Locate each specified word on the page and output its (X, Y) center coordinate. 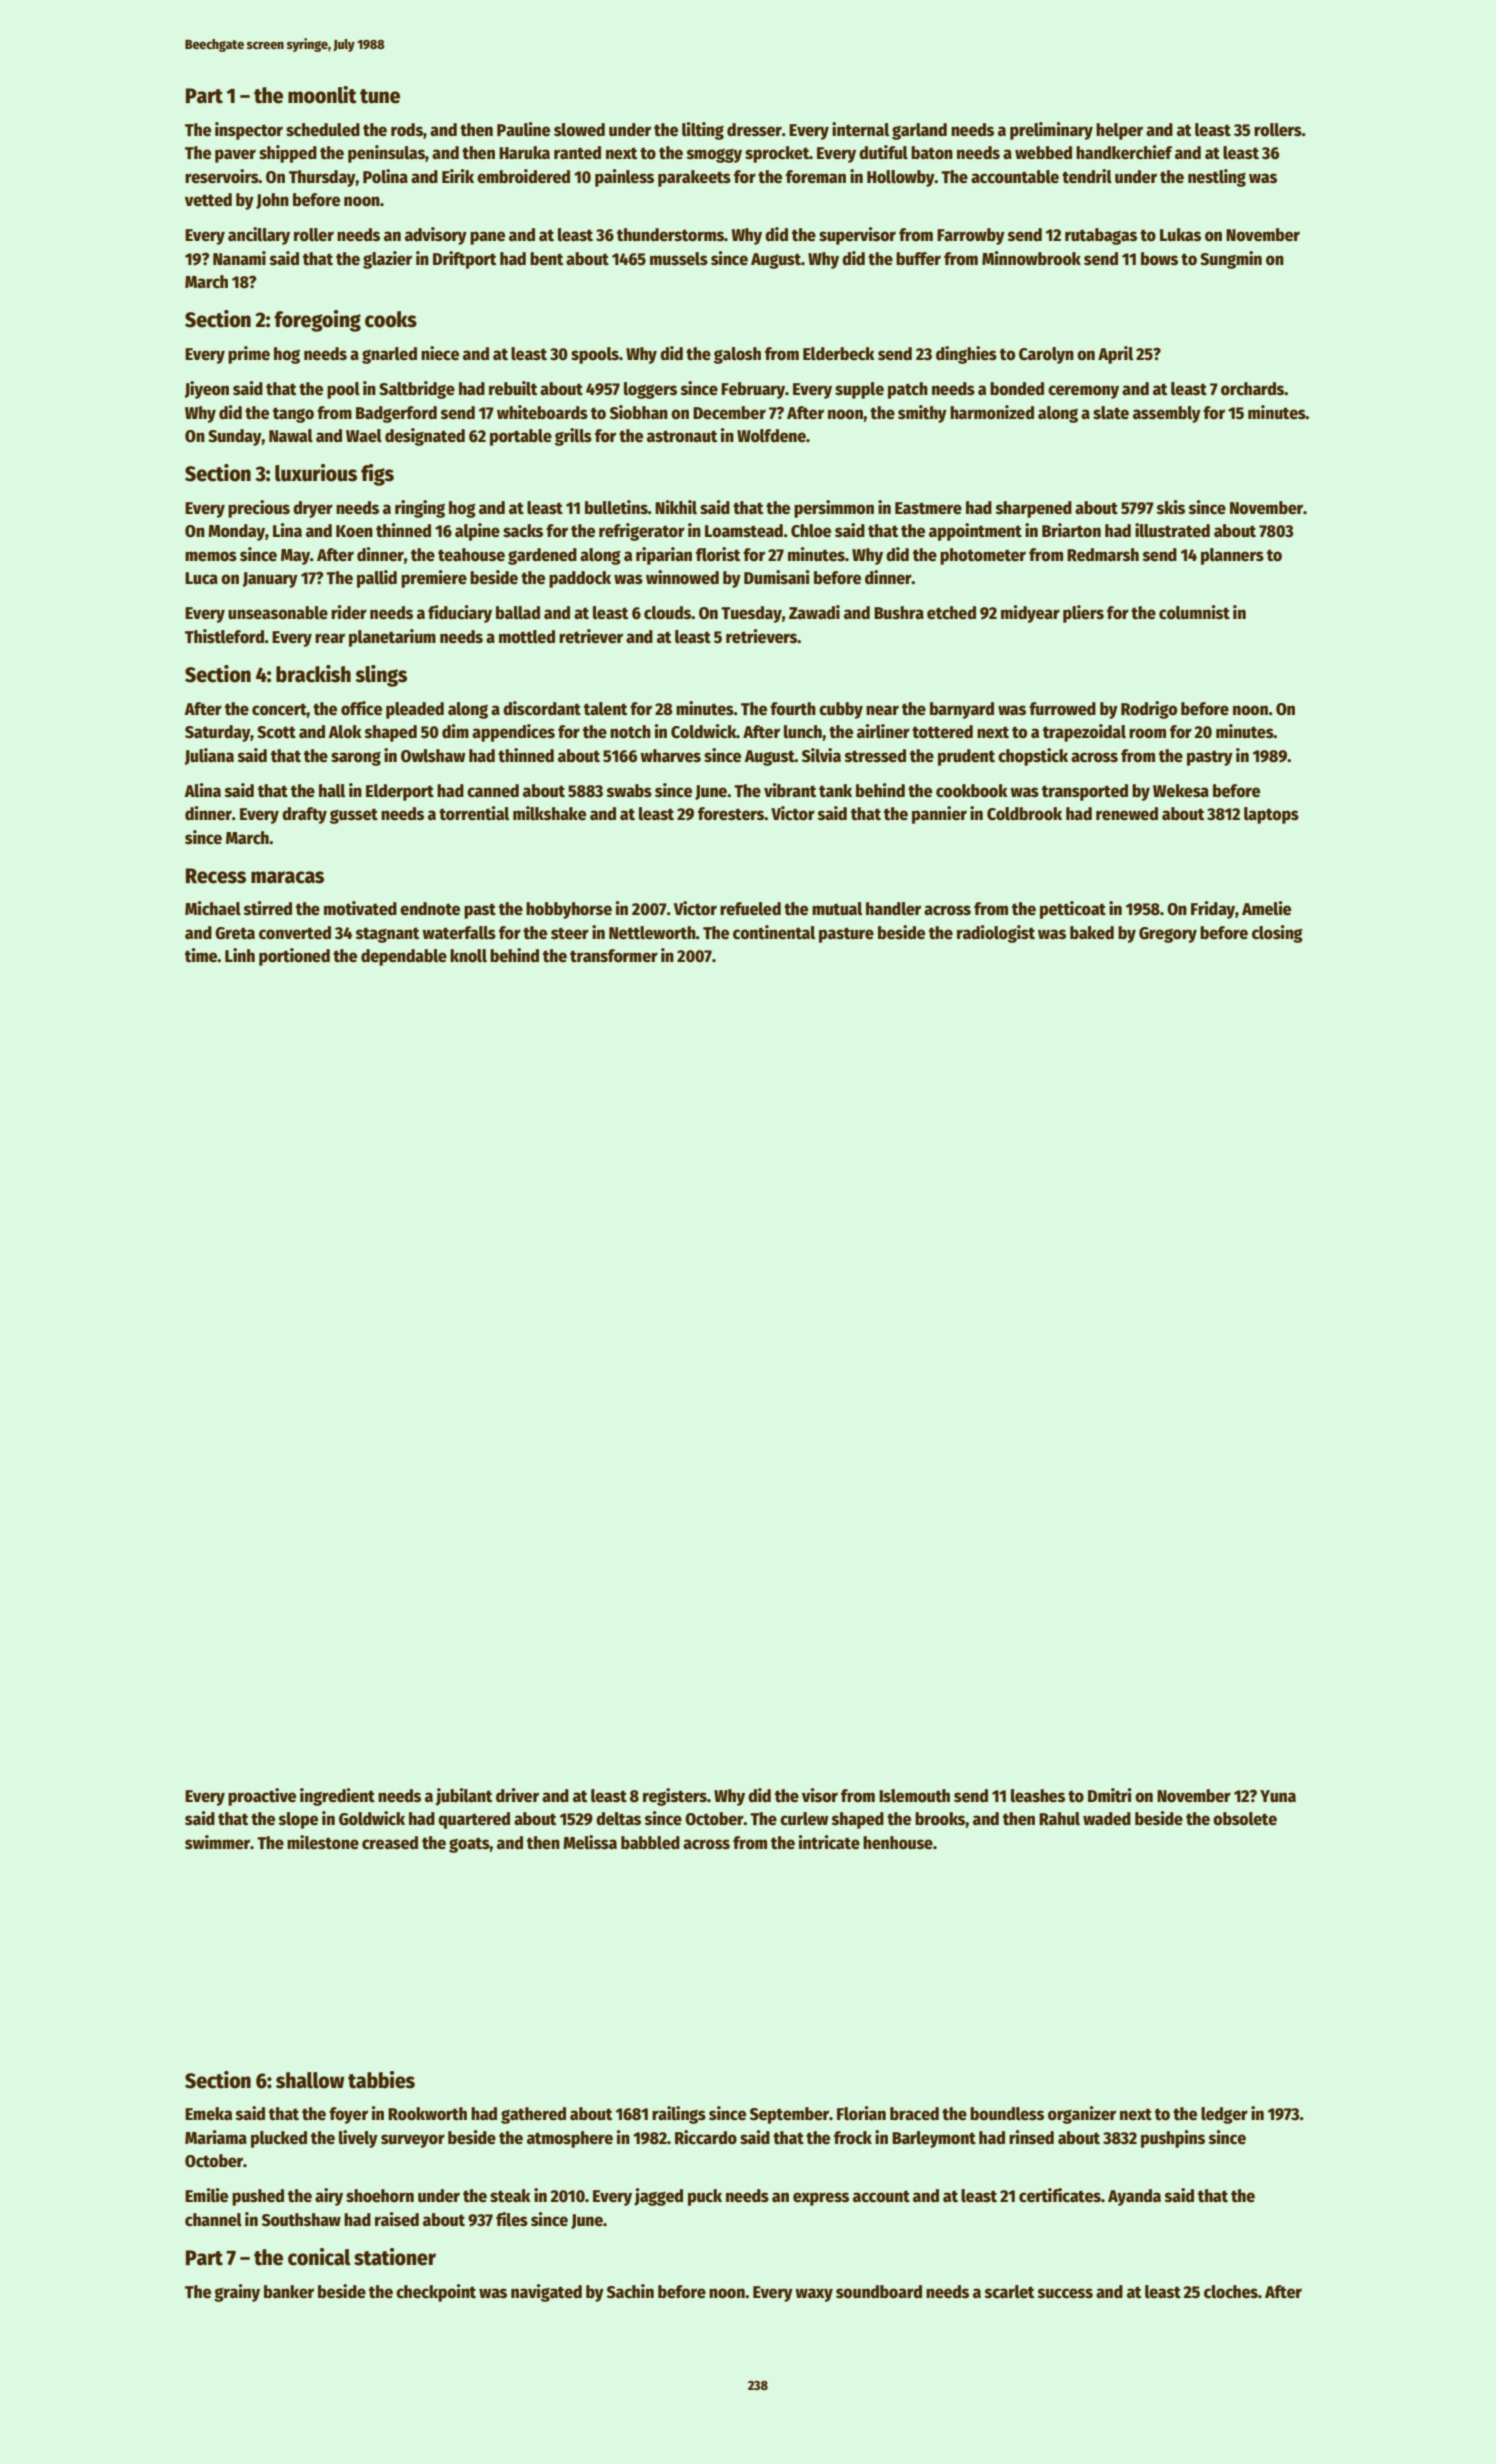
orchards (1253, 389)
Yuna (1278, 1796)
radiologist (996, 934)
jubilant (464, 1797)
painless (624, 178)
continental (774, 932)
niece (440, 353)
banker (289, 2292)
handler (893, 909)
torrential (474, 813)
